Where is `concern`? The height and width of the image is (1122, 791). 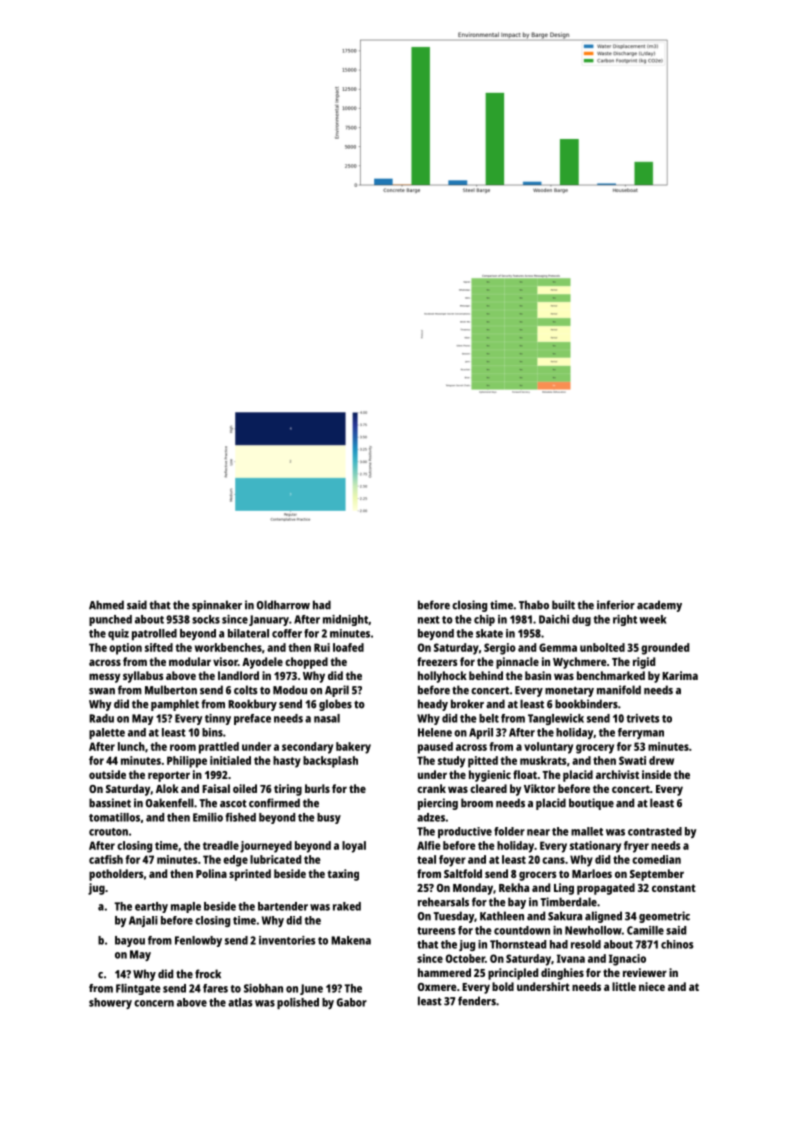
concern is located at coordinates (154, 1003).
